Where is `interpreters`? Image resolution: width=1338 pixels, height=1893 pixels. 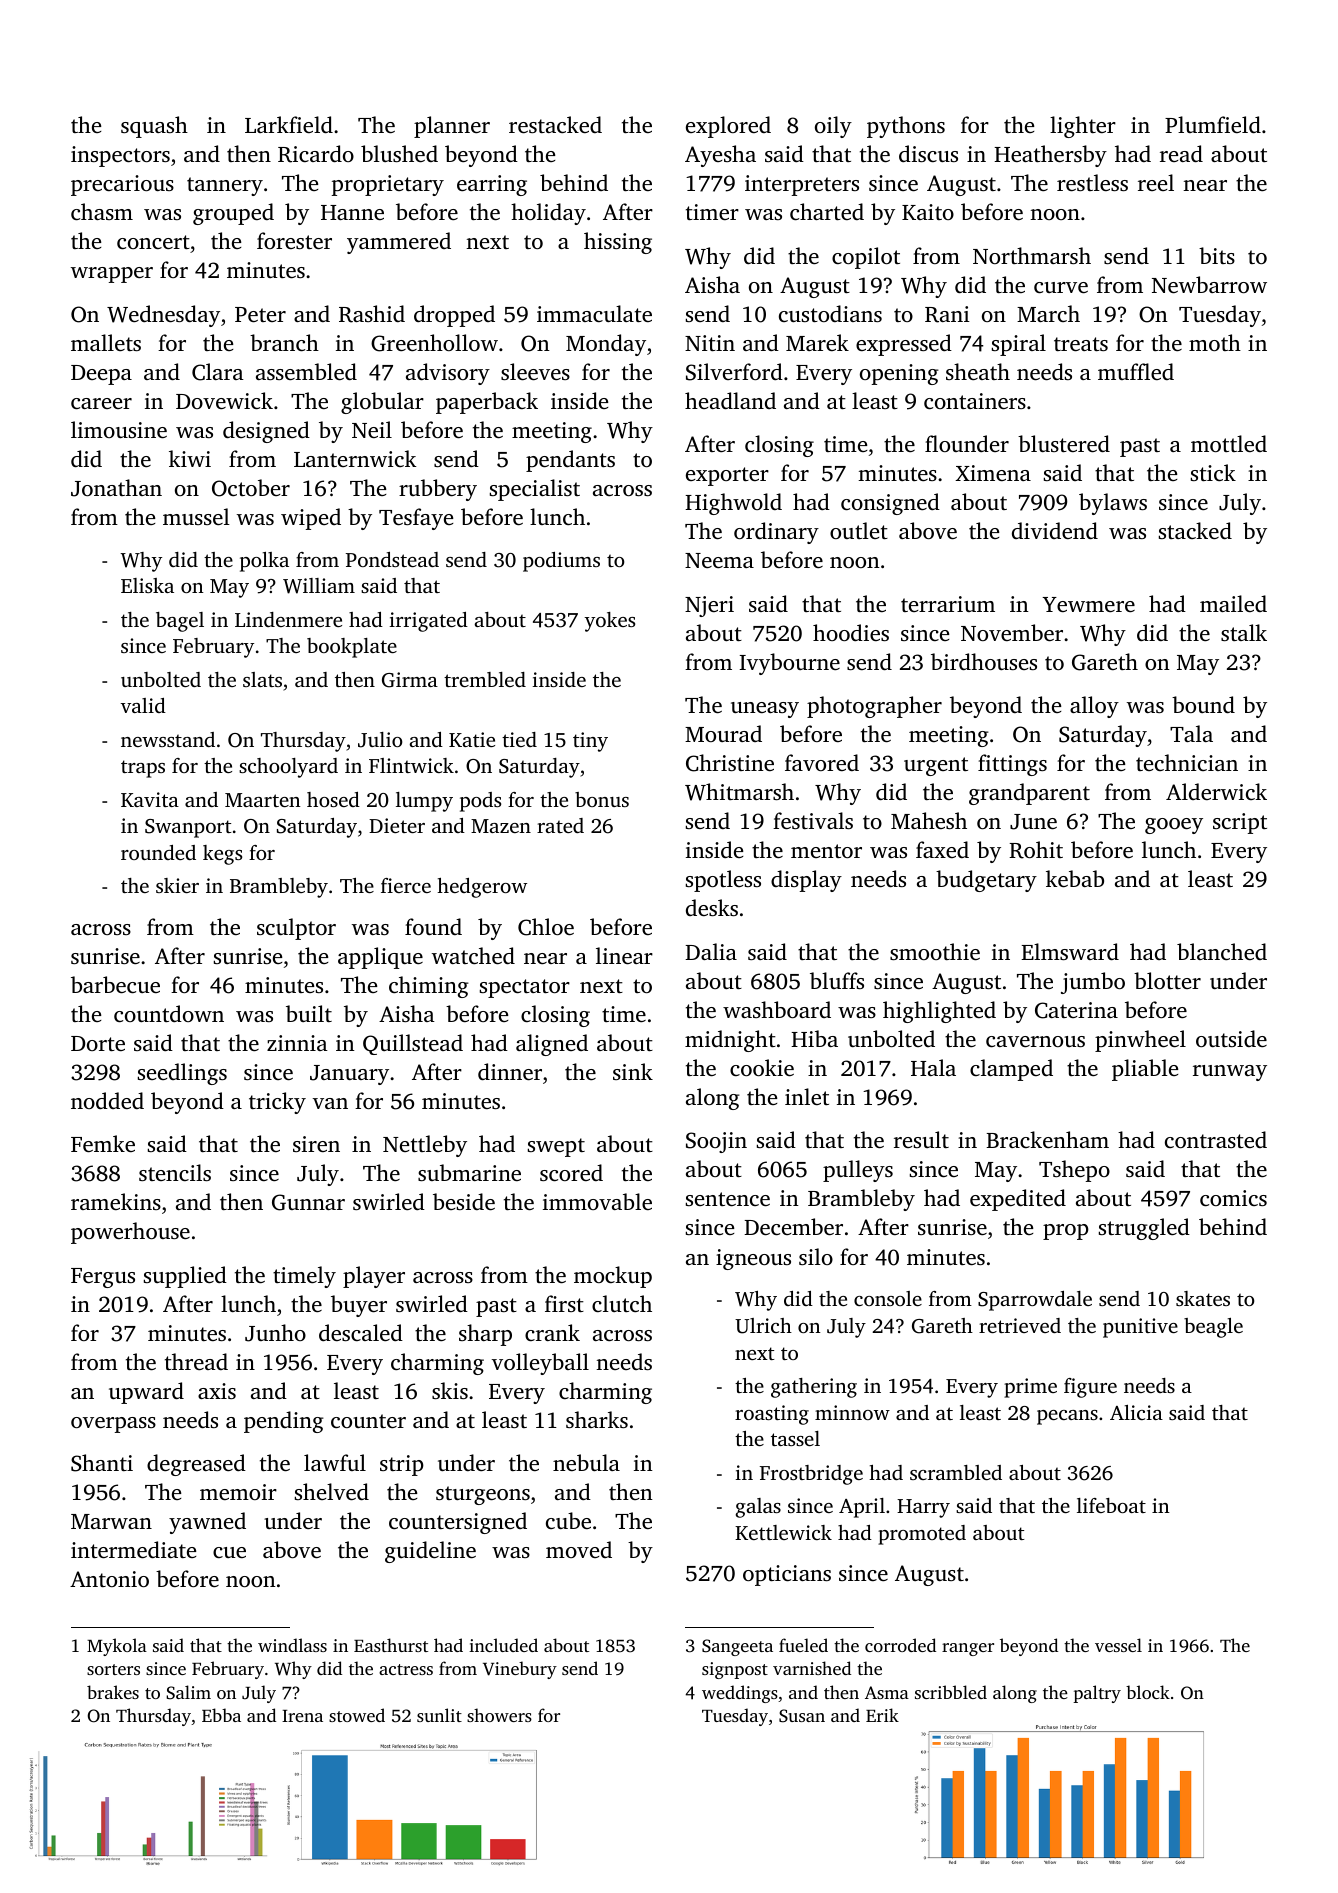 interpreters is located at coordinates (802, 185).
